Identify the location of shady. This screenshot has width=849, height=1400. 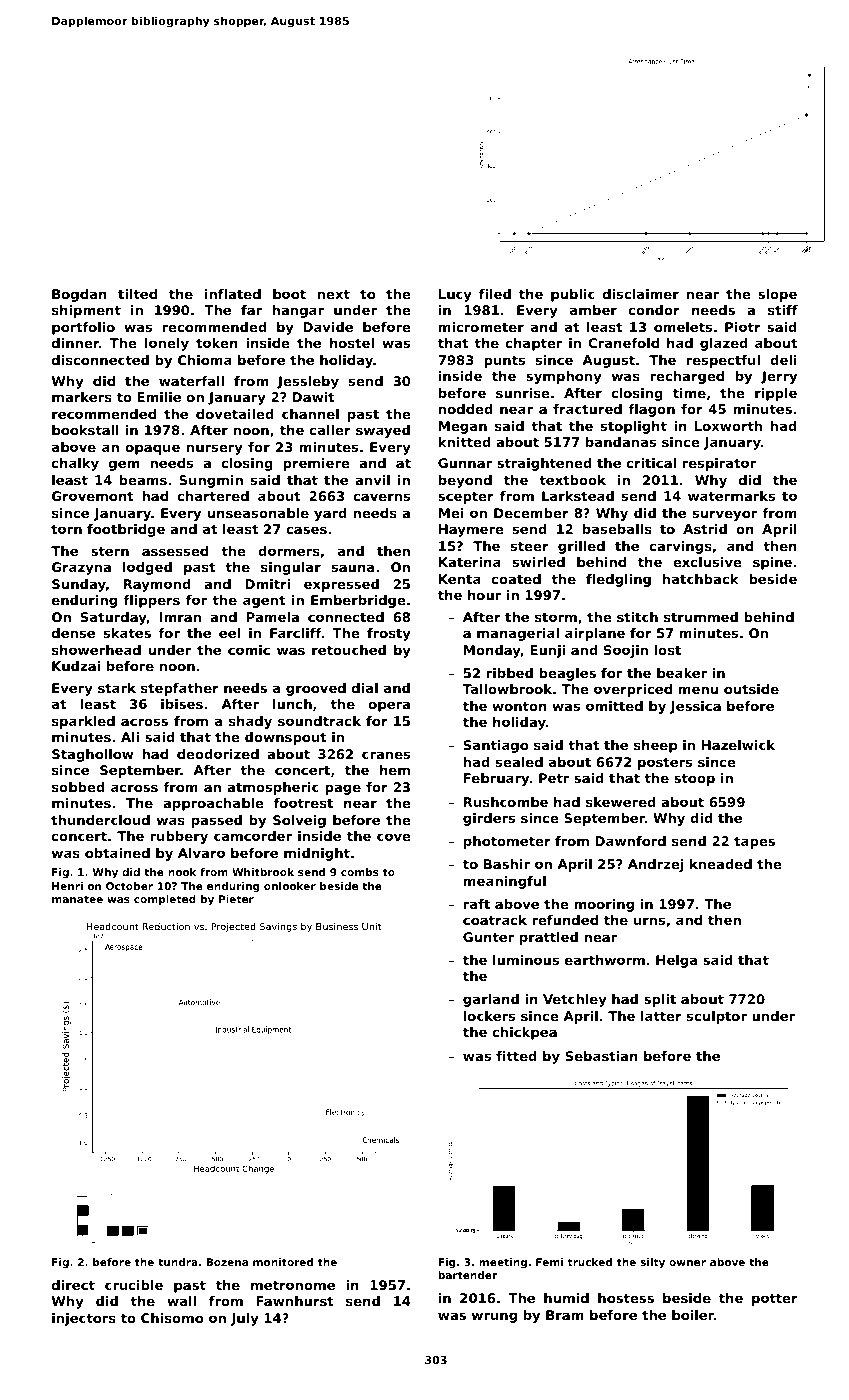
(250, 722).
